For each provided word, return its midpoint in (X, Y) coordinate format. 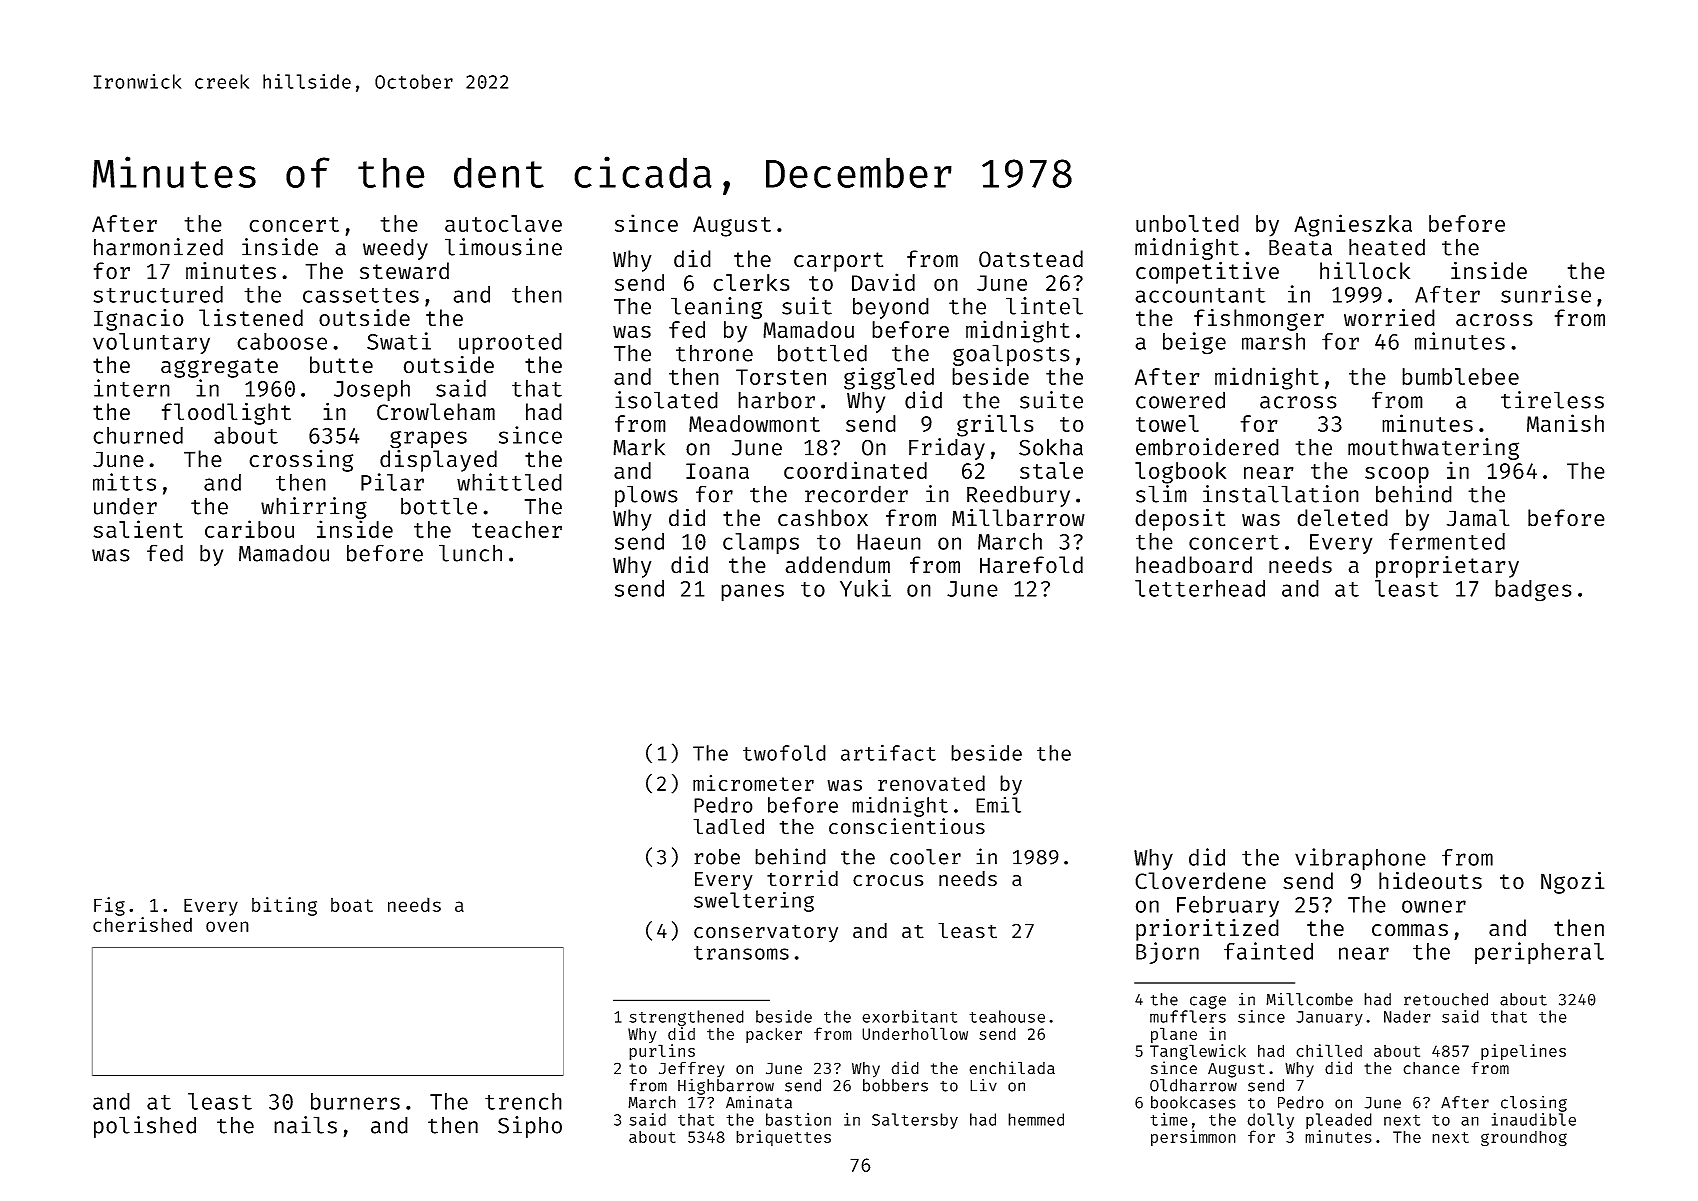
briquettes (783, 1138)
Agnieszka (1353, 225)
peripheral (1539, 953)
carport (838, 262)
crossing (301, 461)
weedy (395, 249)
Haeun (889, 542)
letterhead (1200, 588)
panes (752, 592)
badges (1533, 591)
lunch (470, 553)
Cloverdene (1200, 881)
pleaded (1339, 1121)
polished (145, 1127)
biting (284, 906)
